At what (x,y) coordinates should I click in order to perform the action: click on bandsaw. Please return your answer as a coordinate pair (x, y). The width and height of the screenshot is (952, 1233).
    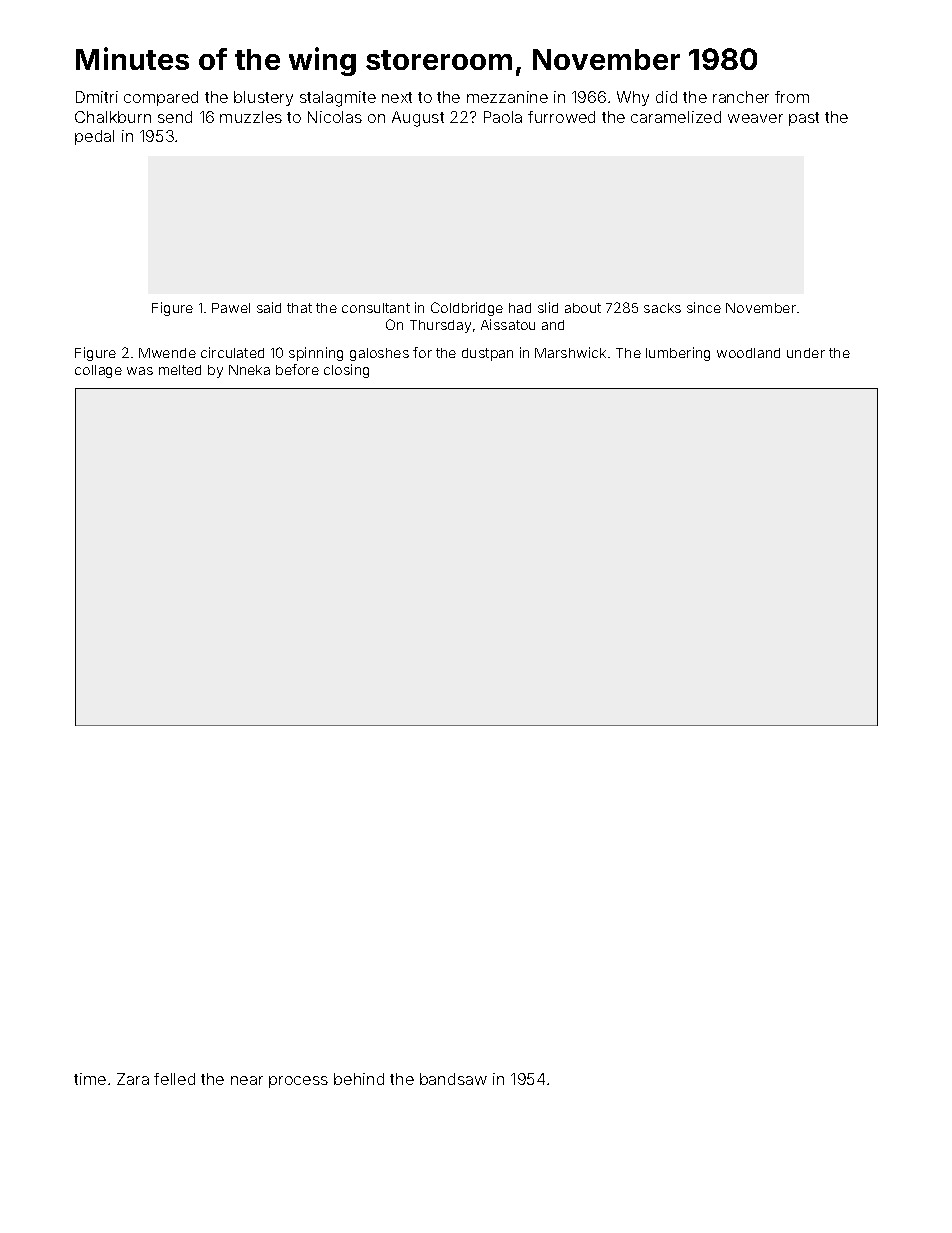
    Looking at the image, I should click on (453, 1079).
